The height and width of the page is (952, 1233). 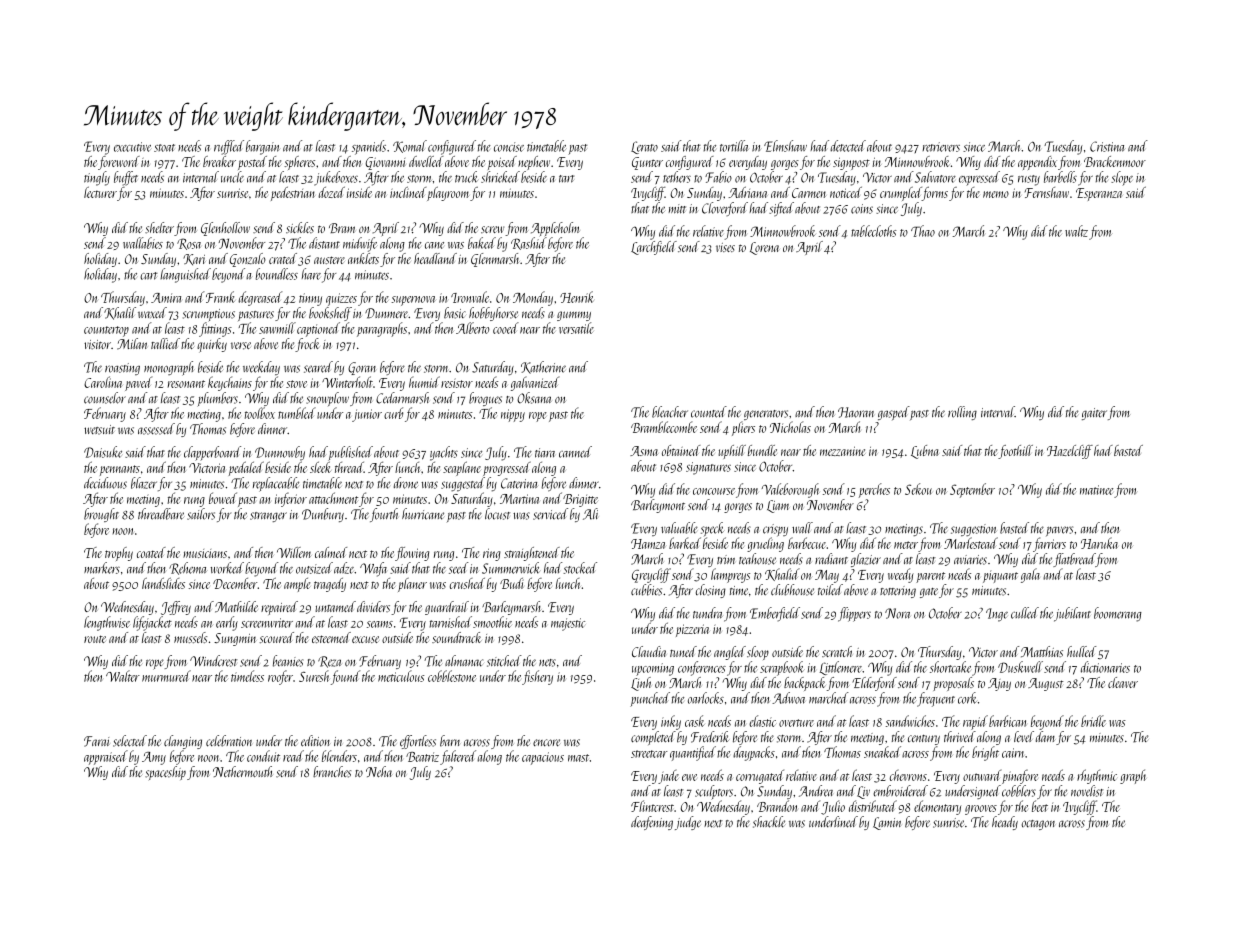 What do you see at coordinates (1097, 776) in the page?
I see `rhythmic` at bounding box center [1097, 776].
